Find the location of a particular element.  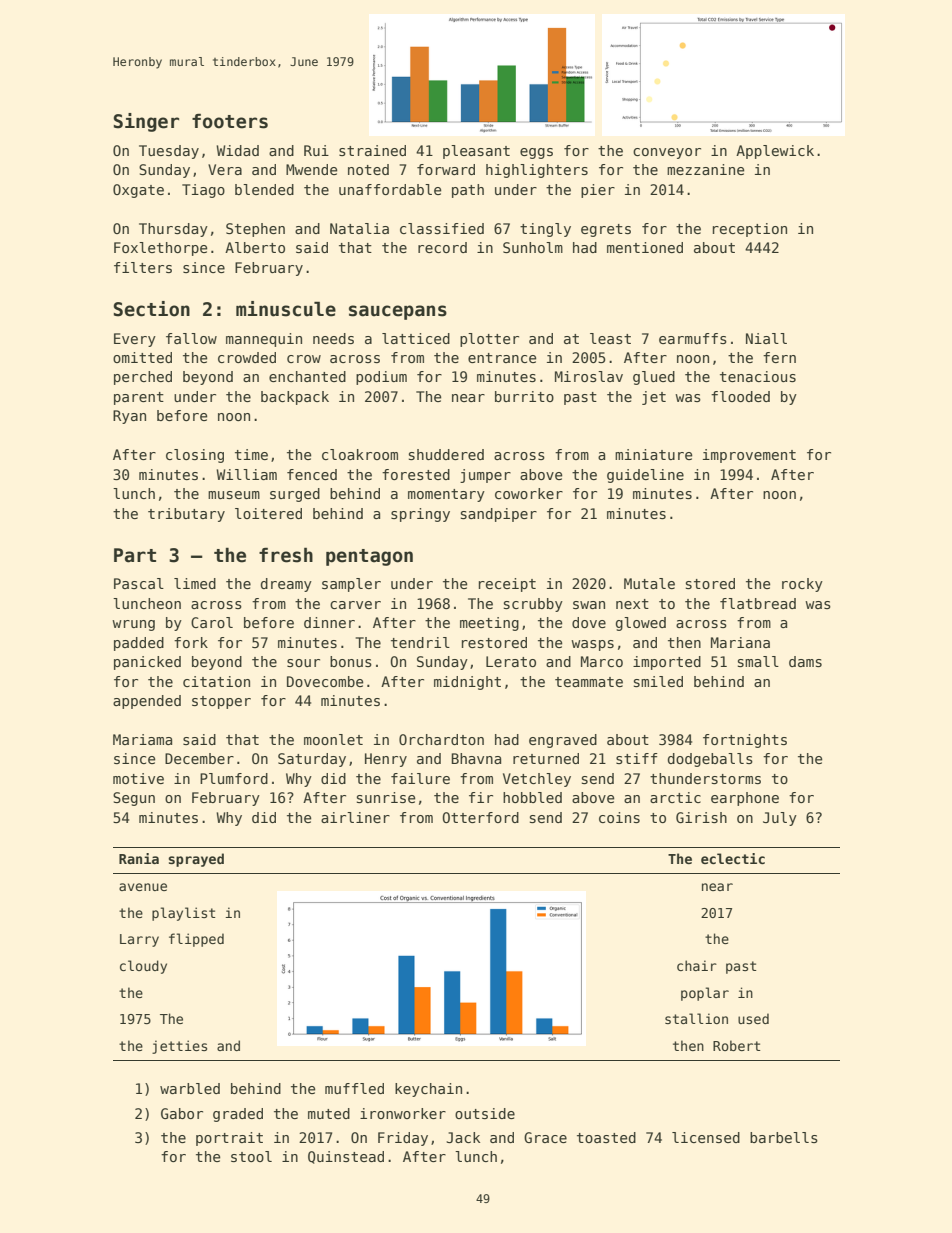

rocky is located at coordinates (802, 585).
